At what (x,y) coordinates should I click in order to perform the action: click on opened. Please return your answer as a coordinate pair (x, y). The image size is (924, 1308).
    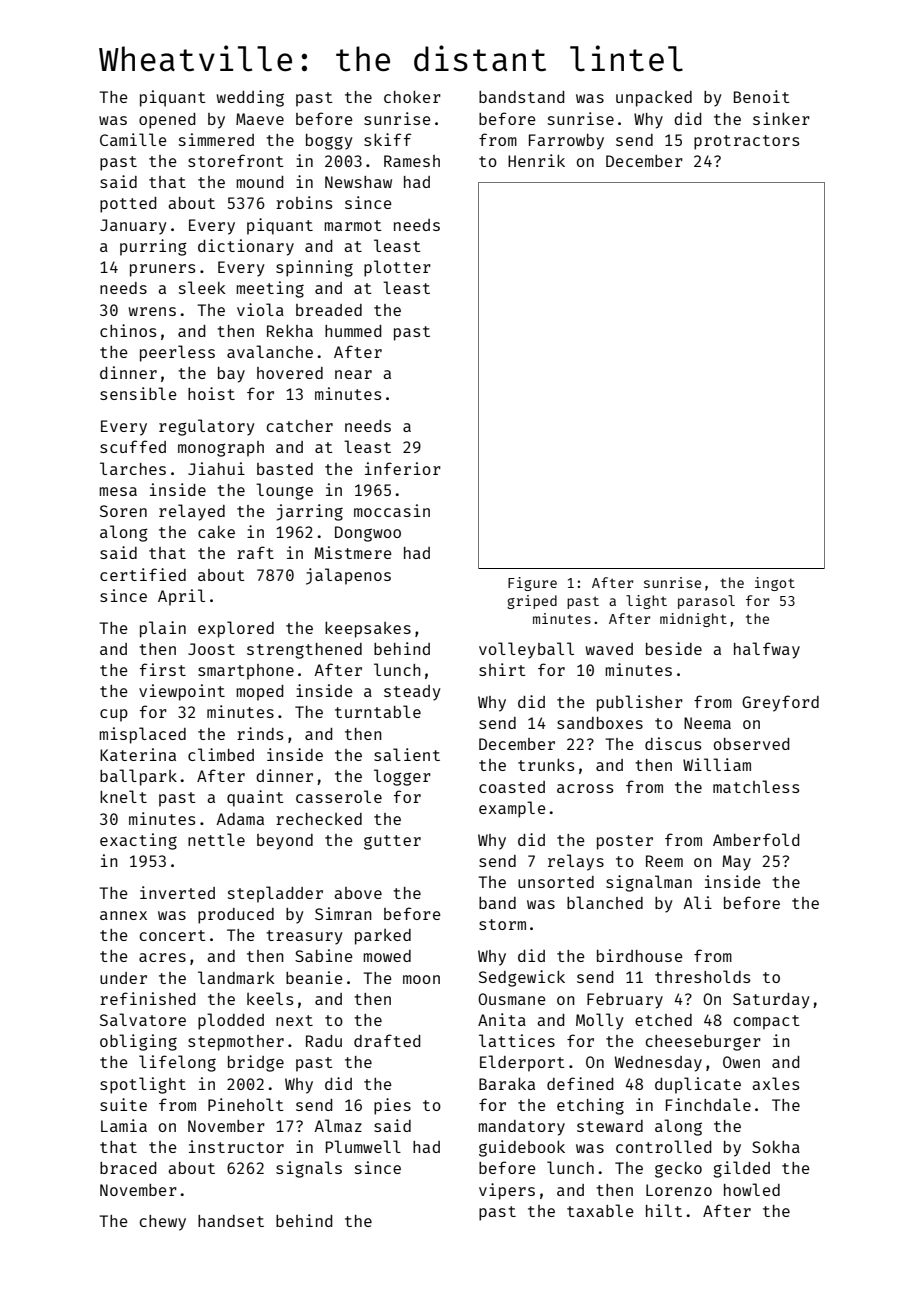
    Looking at the image, I should click on (167, 121).
